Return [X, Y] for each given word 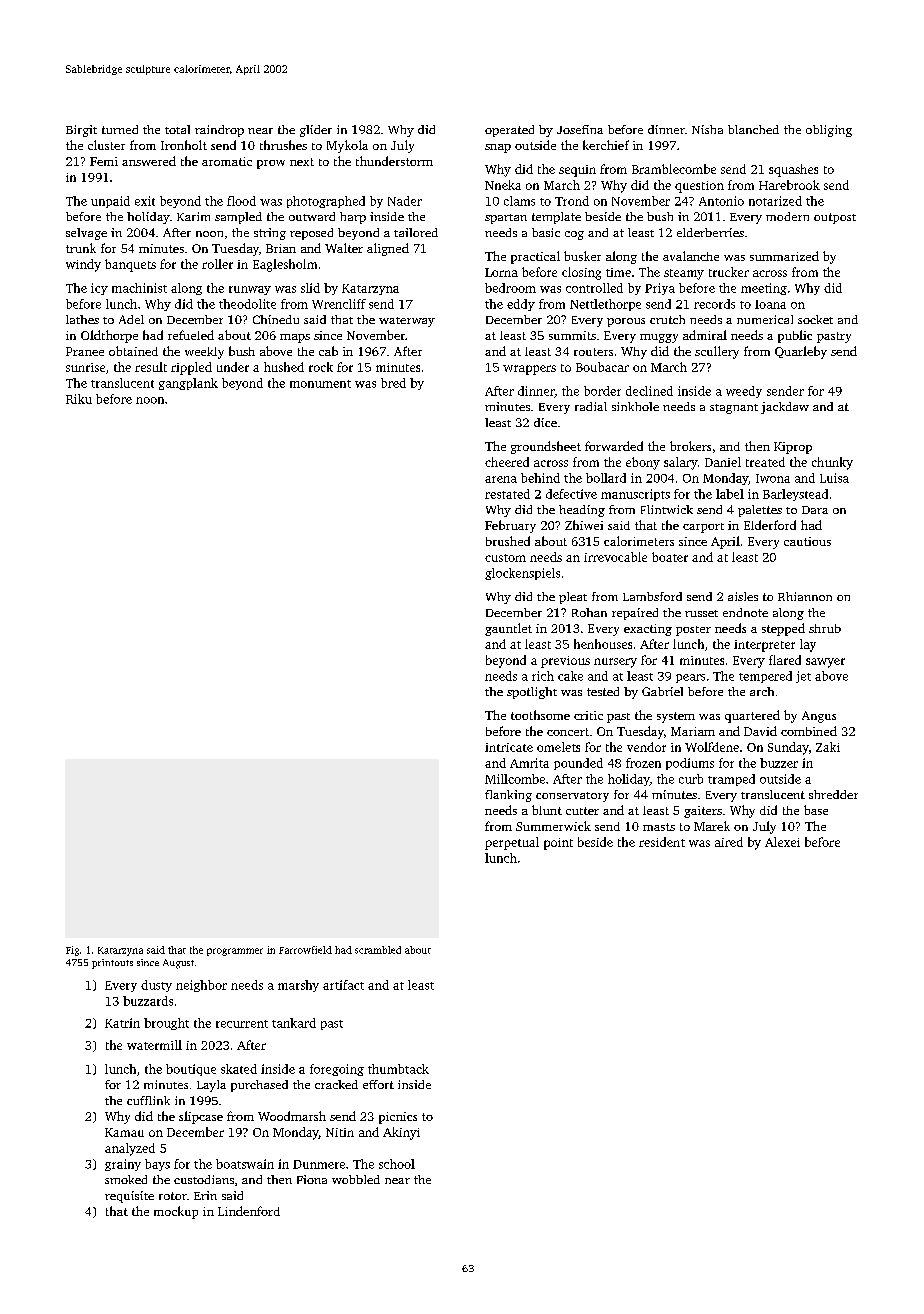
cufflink [148, 1100]
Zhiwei [584, 525]
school [397, 1164]
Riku [79, 399]
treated [765, 462]
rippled [191, 368]
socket [815, 319]
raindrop [219, 131]
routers [593, 352]
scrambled [378, 950]
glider [316, 131]
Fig [72, 951]
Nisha [707, 129]
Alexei [782, 842]
